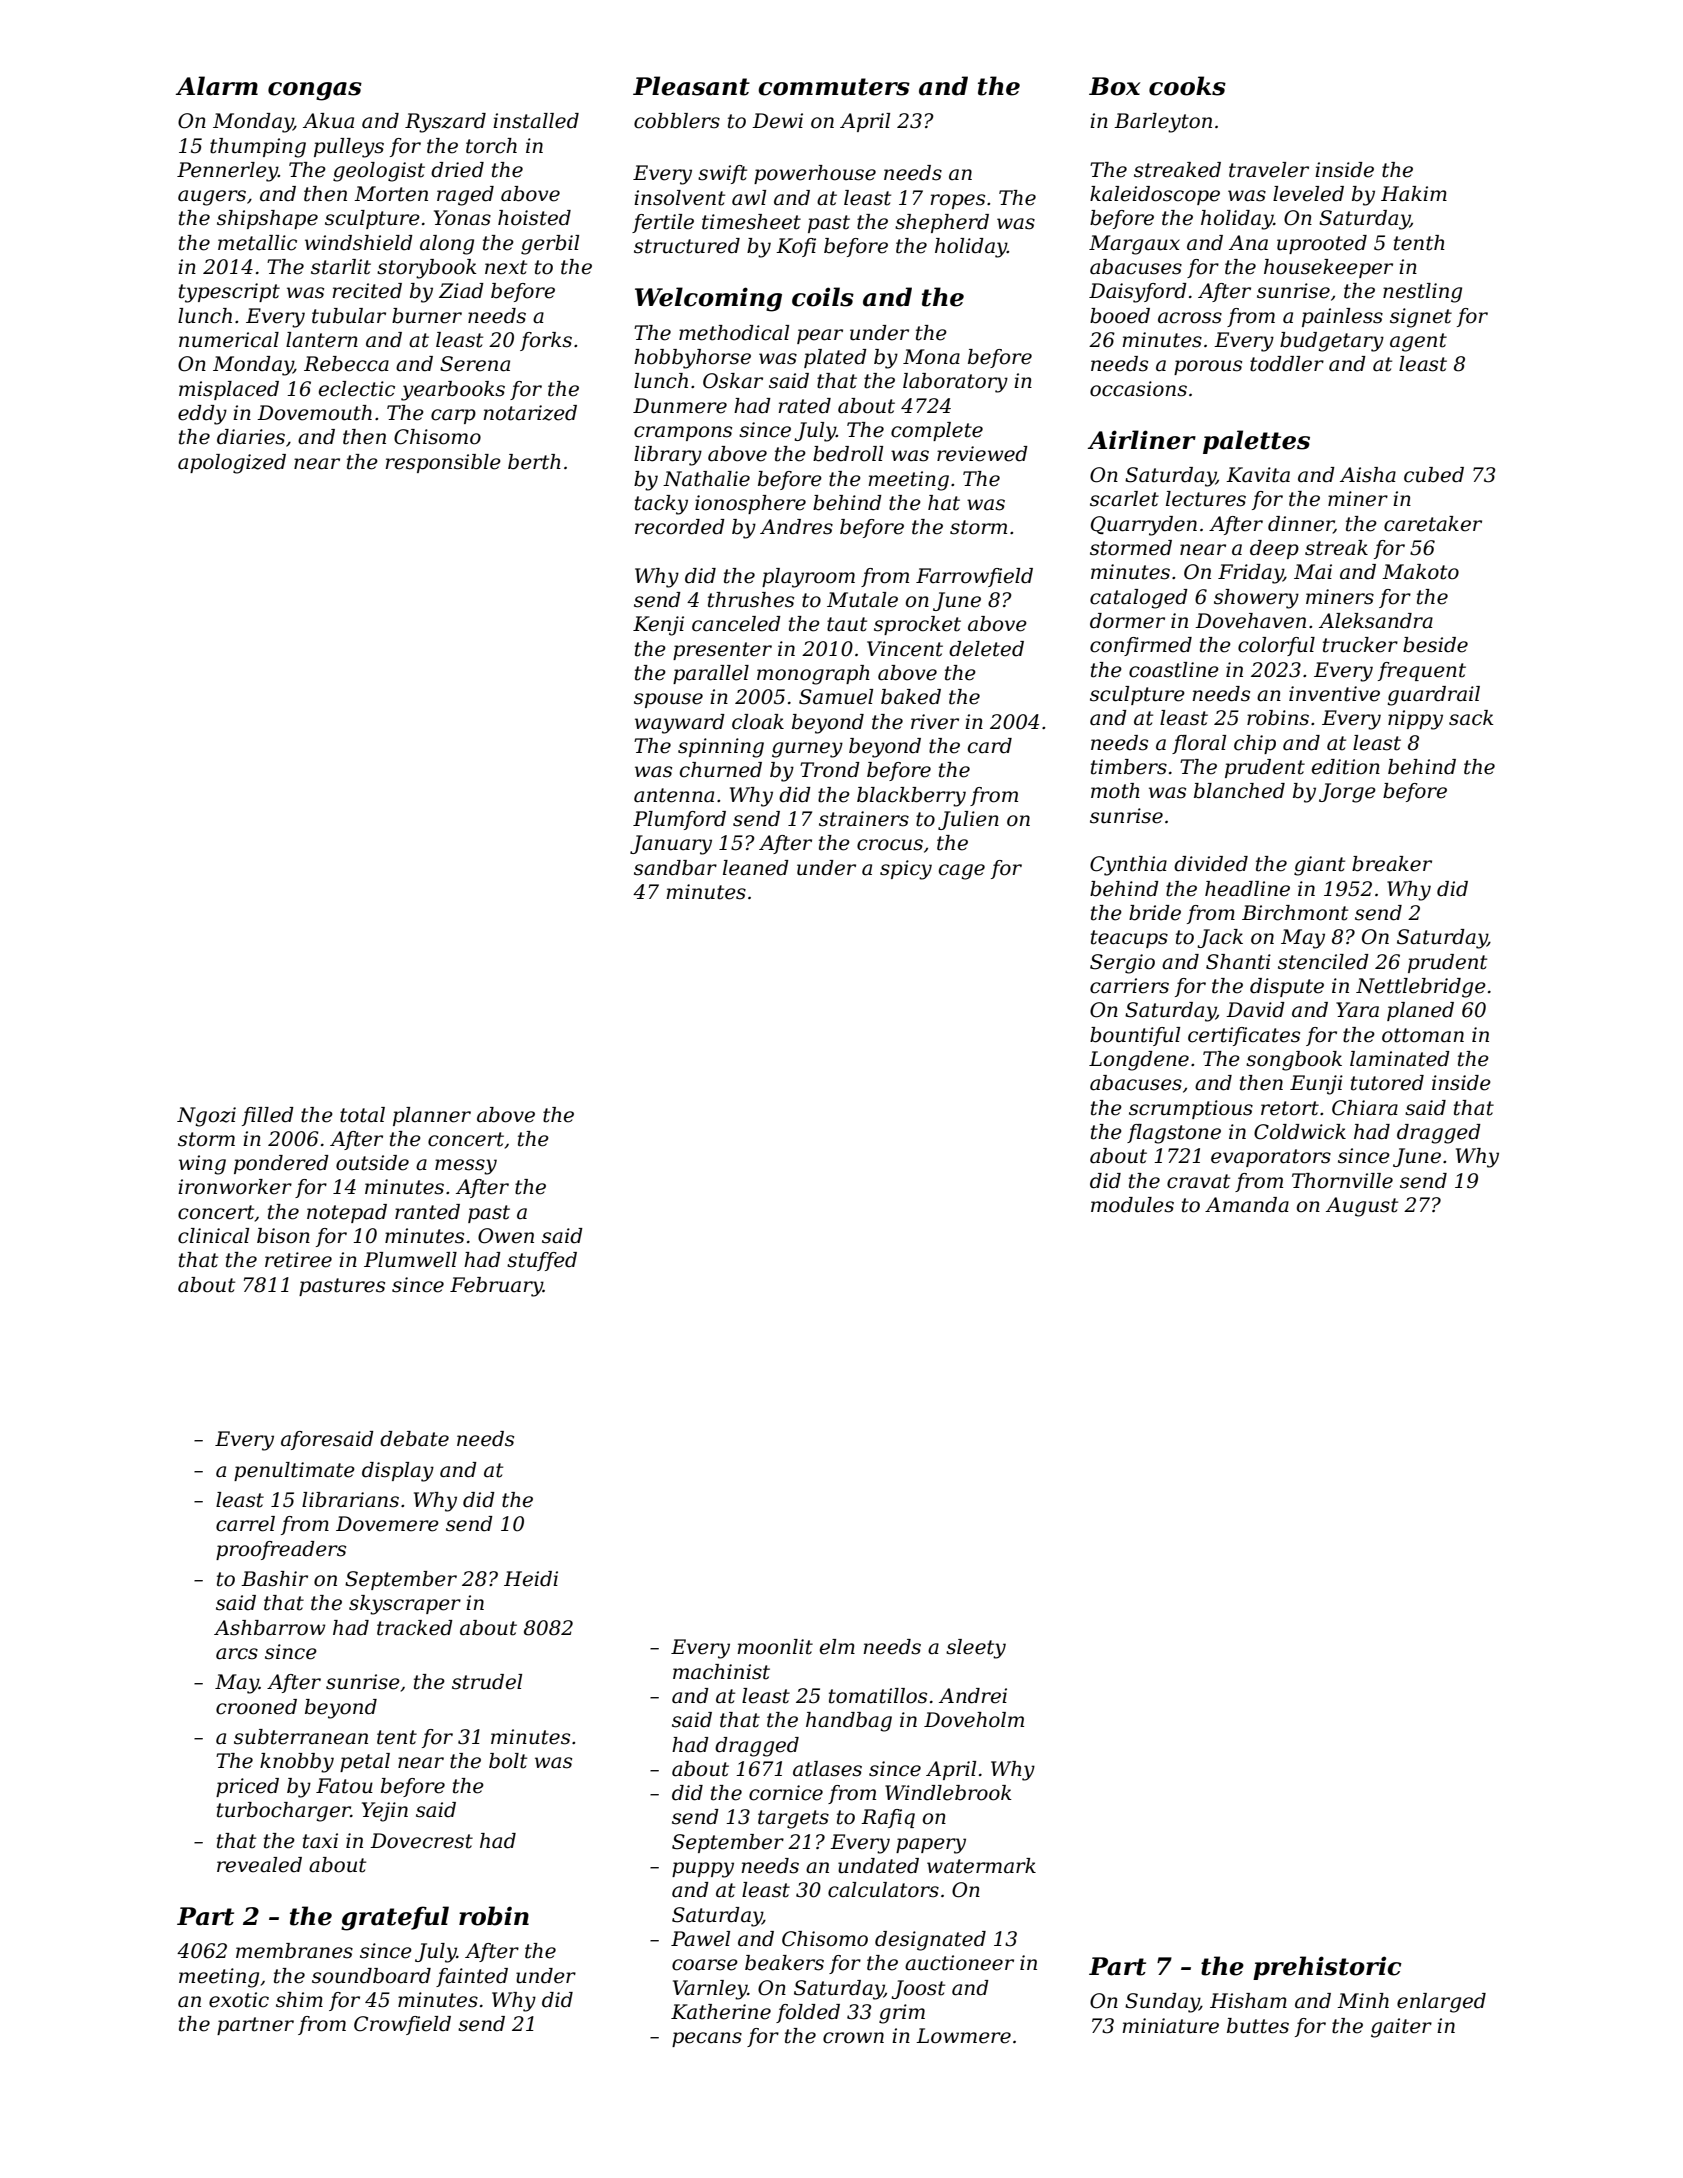 The height and width of the image is (2178, 1683). What do you see at coordinates (1187, 86) in the image?
I see `cooks` at bounding box center [1187, 86].
